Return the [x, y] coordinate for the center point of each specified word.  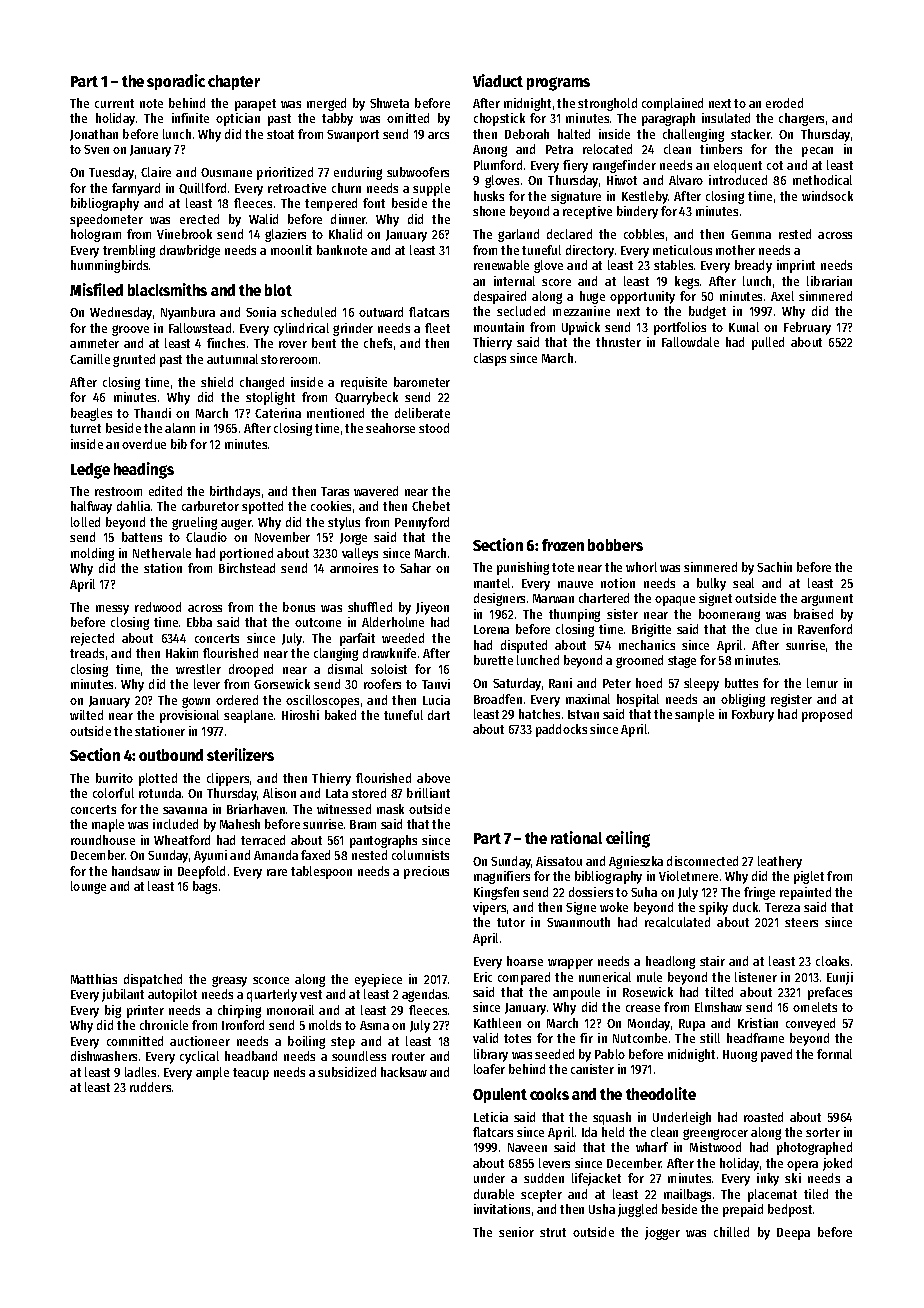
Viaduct [498, 80]
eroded [784, 103]
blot [278, 290]
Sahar [415, 568]
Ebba [199, 622]
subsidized [347, 1072]
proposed [827, 715]
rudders [150, 1087]
